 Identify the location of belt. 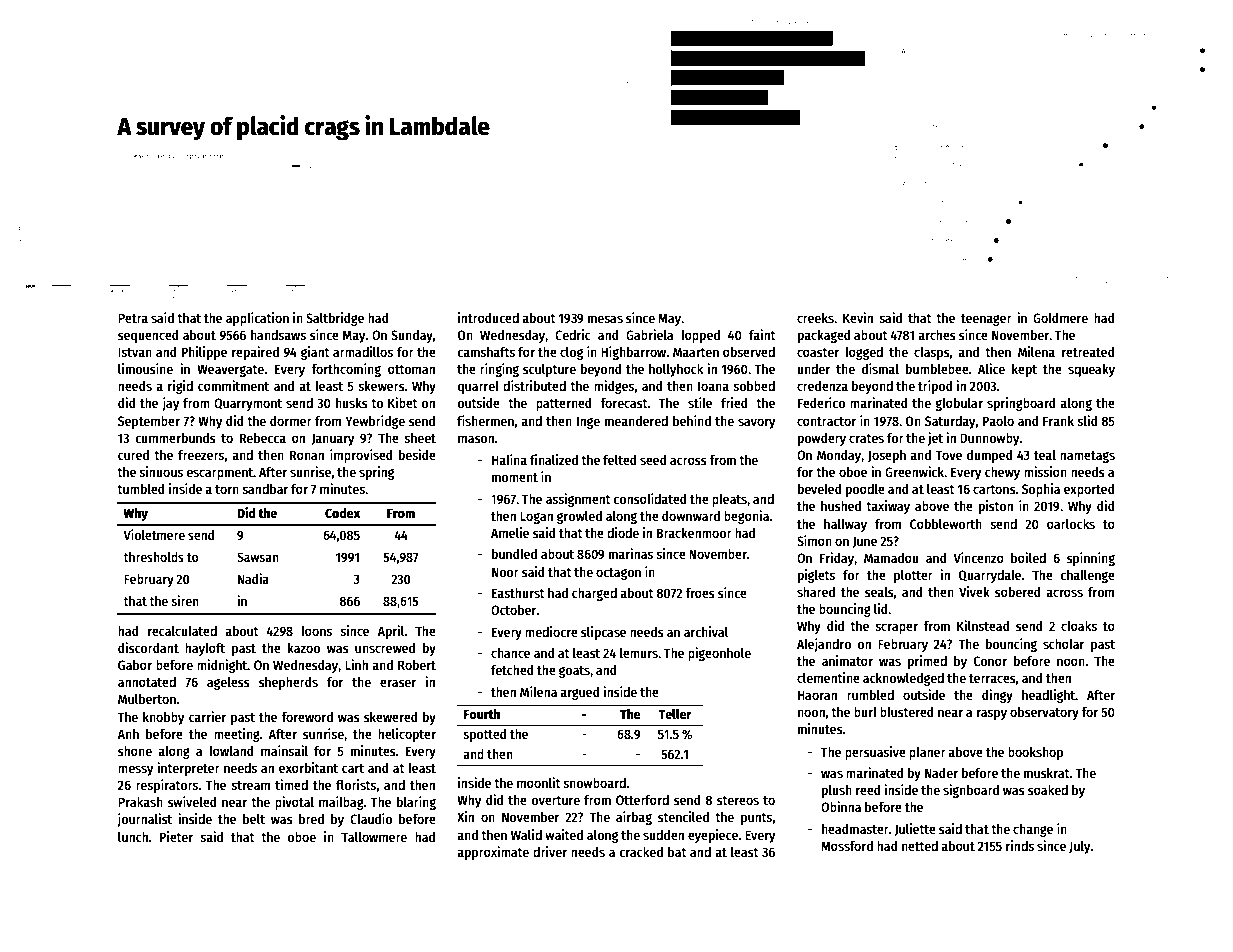
(254, 819).
